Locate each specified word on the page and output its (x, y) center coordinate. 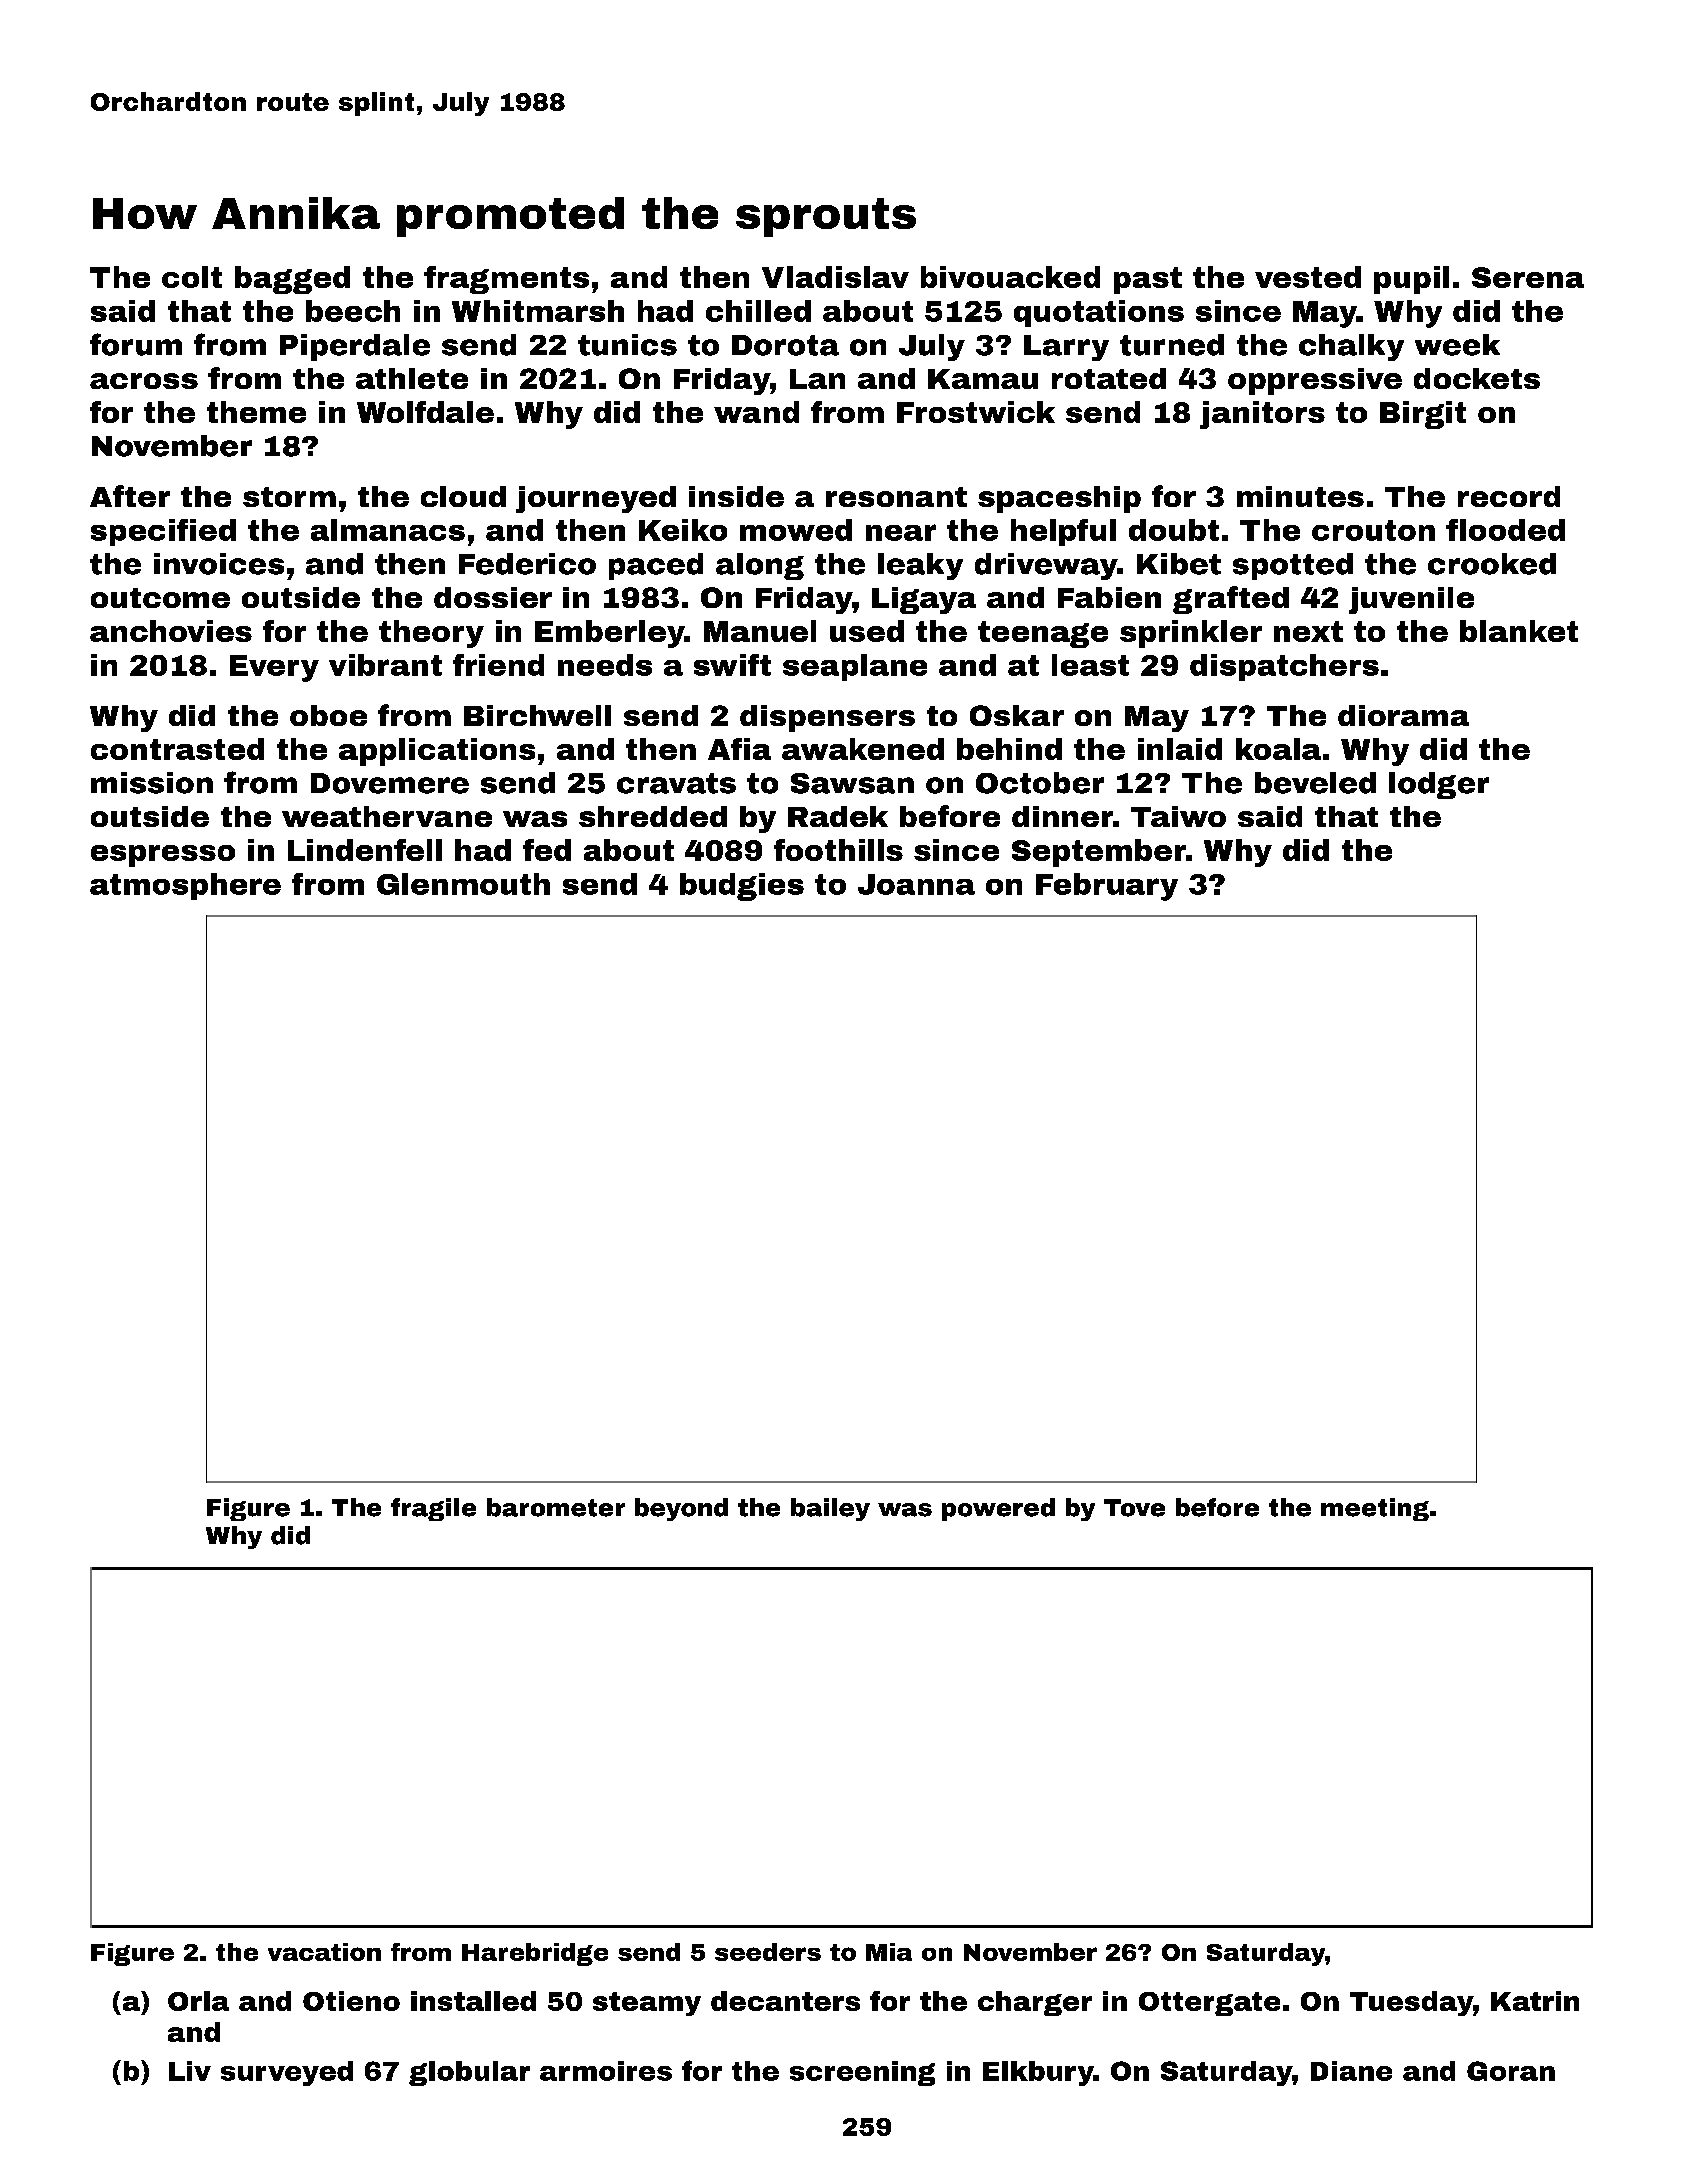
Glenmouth (463, 884)
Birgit (1423, 415)
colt (192, 277)
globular (469, 2073)
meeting (1375, 1509)
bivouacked (1010, 277)
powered (998, 1509)
